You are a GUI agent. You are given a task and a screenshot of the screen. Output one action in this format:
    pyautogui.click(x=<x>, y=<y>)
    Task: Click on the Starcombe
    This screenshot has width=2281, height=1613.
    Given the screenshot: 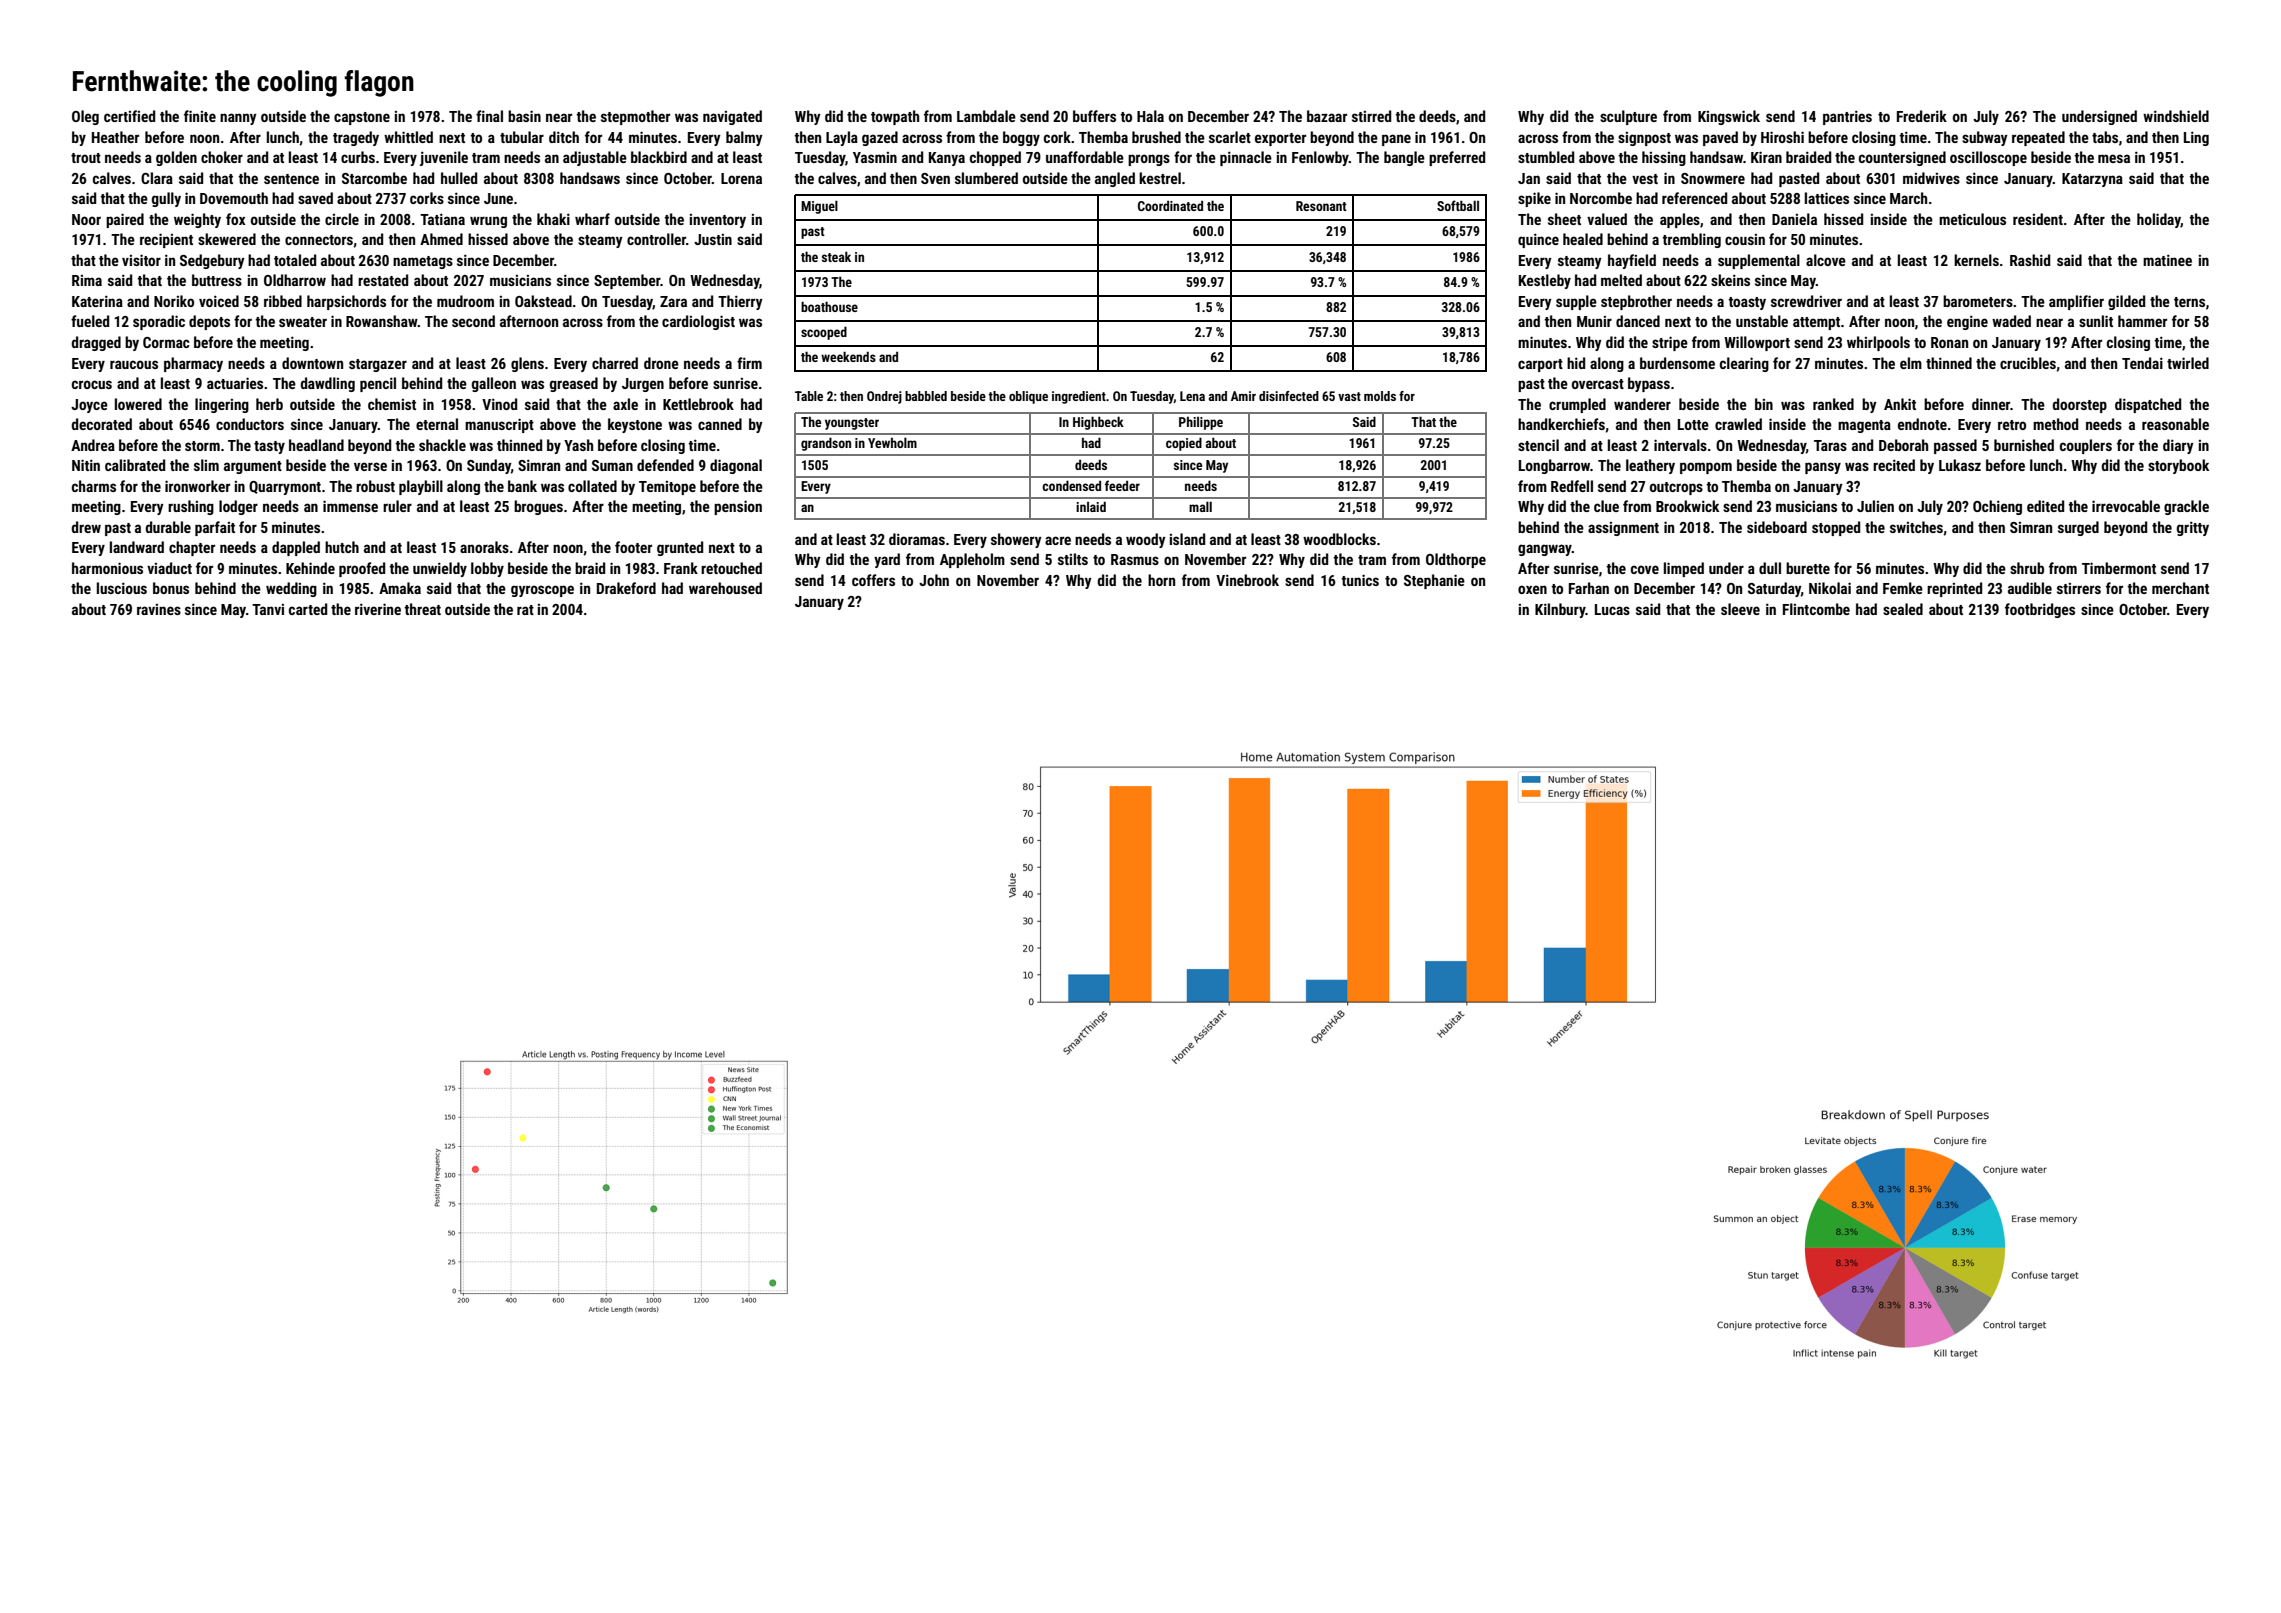 What is the action you would take?
    pyautogui.click(x=374, y=178)
